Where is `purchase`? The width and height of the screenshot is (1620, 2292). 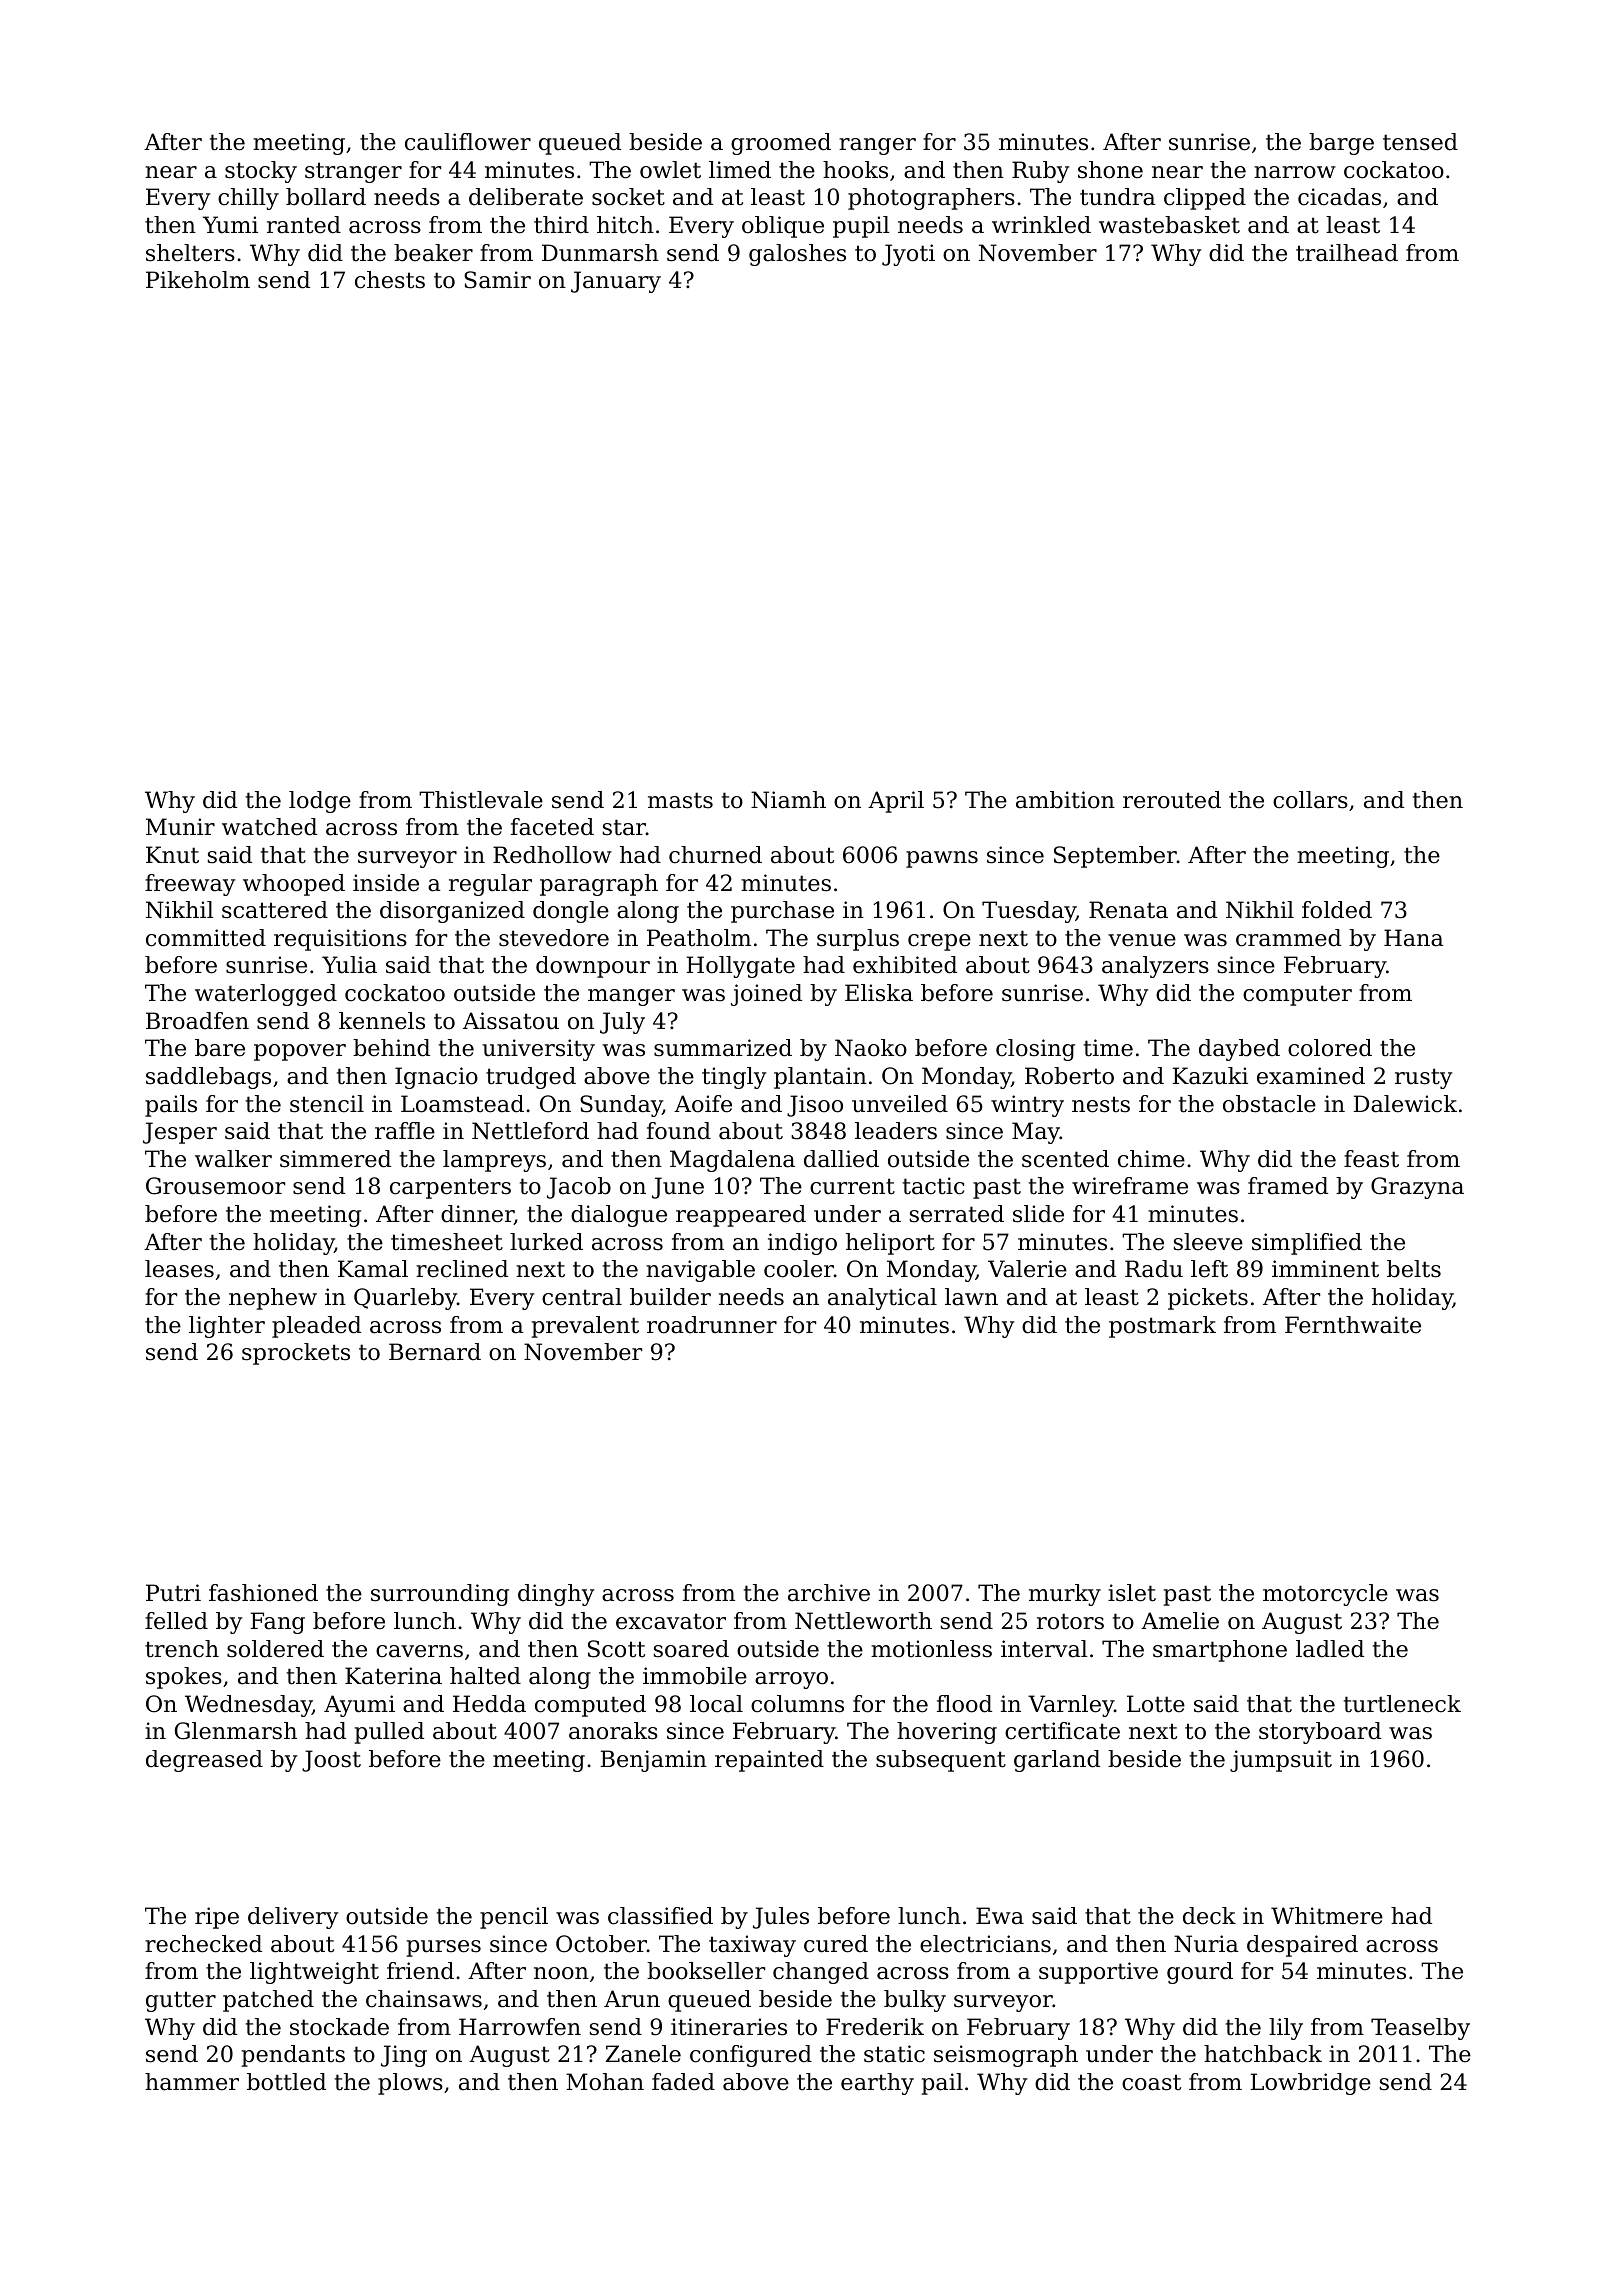
purchase is located at coordinates (782, 912).
